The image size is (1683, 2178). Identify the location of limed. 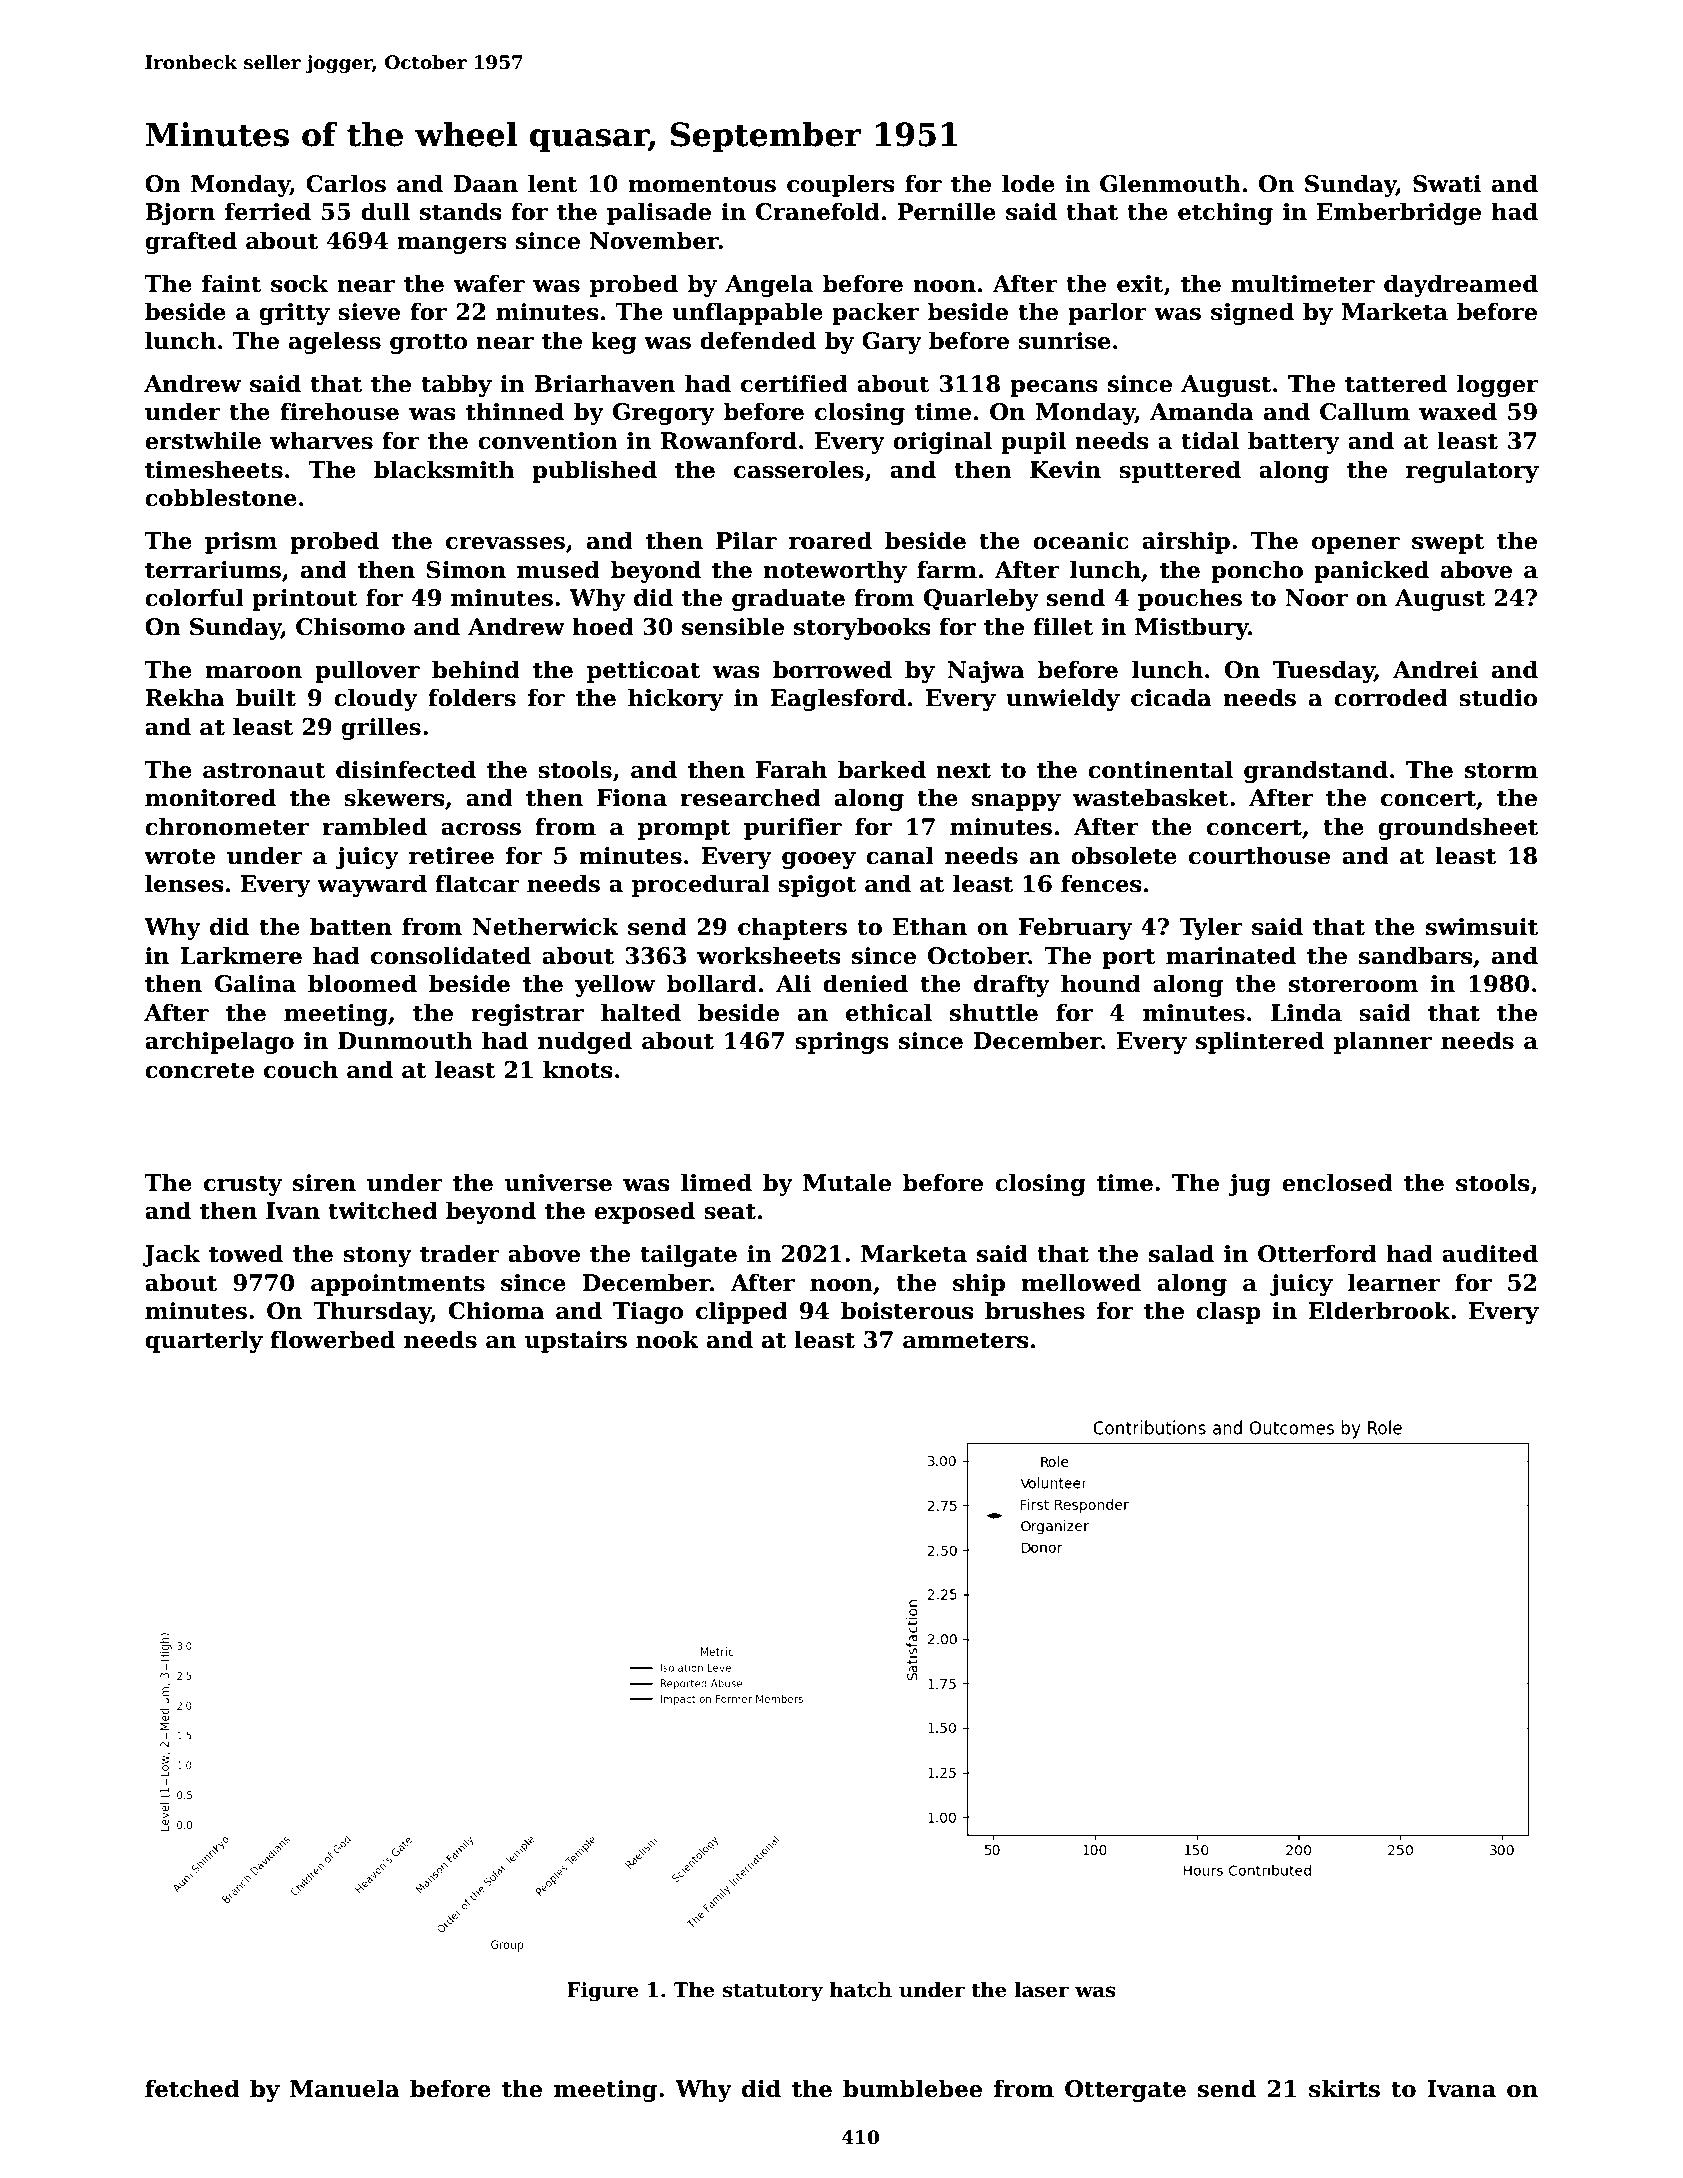
(716, 1182).
